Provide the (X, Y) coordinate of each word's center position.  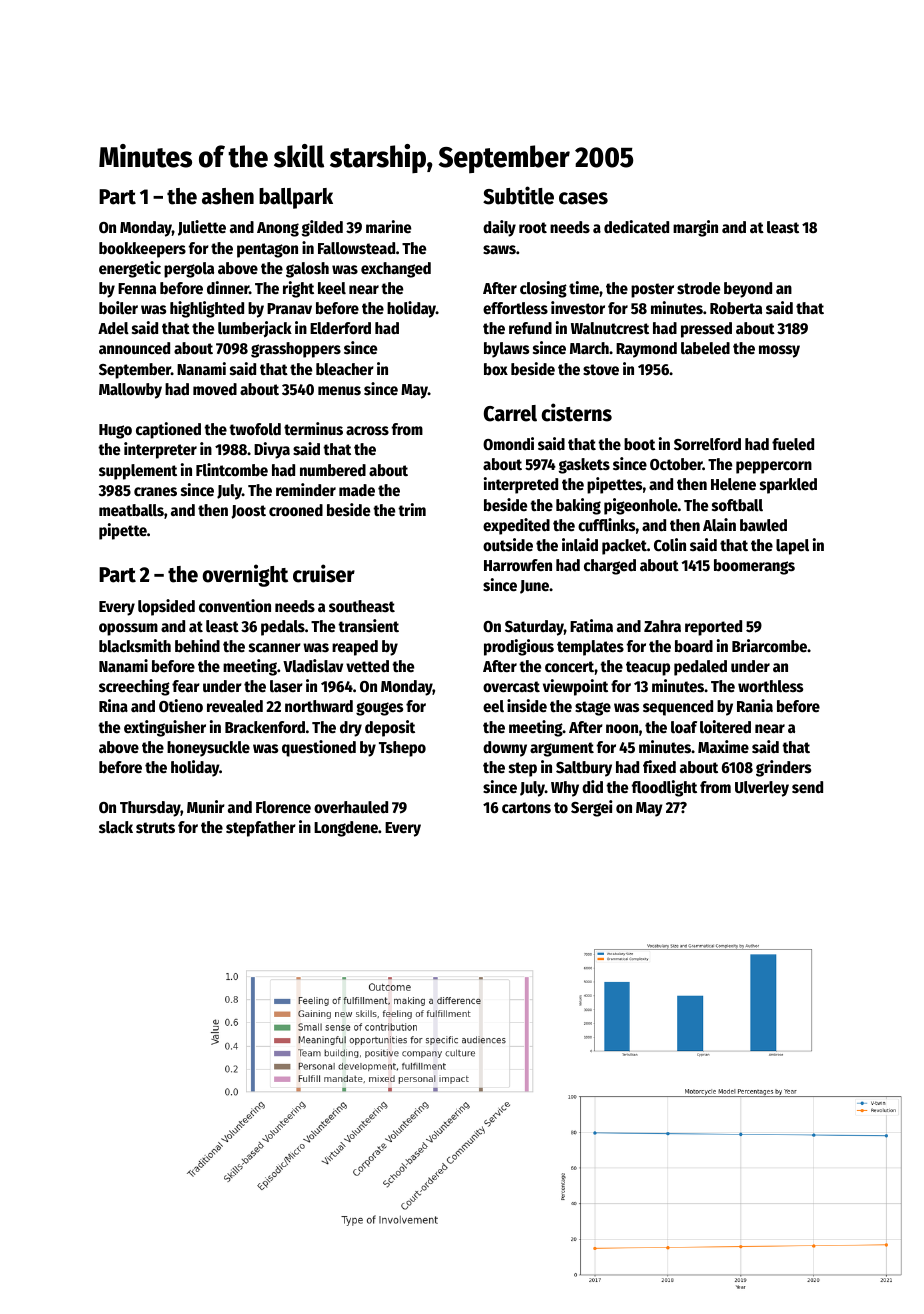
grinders (783, 768)
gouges (379, 709)
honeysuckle (208, 749)
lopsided (166, 607)
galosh (307, 270)
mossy (779, 351)
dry (351, 729)
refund (530, 328)
